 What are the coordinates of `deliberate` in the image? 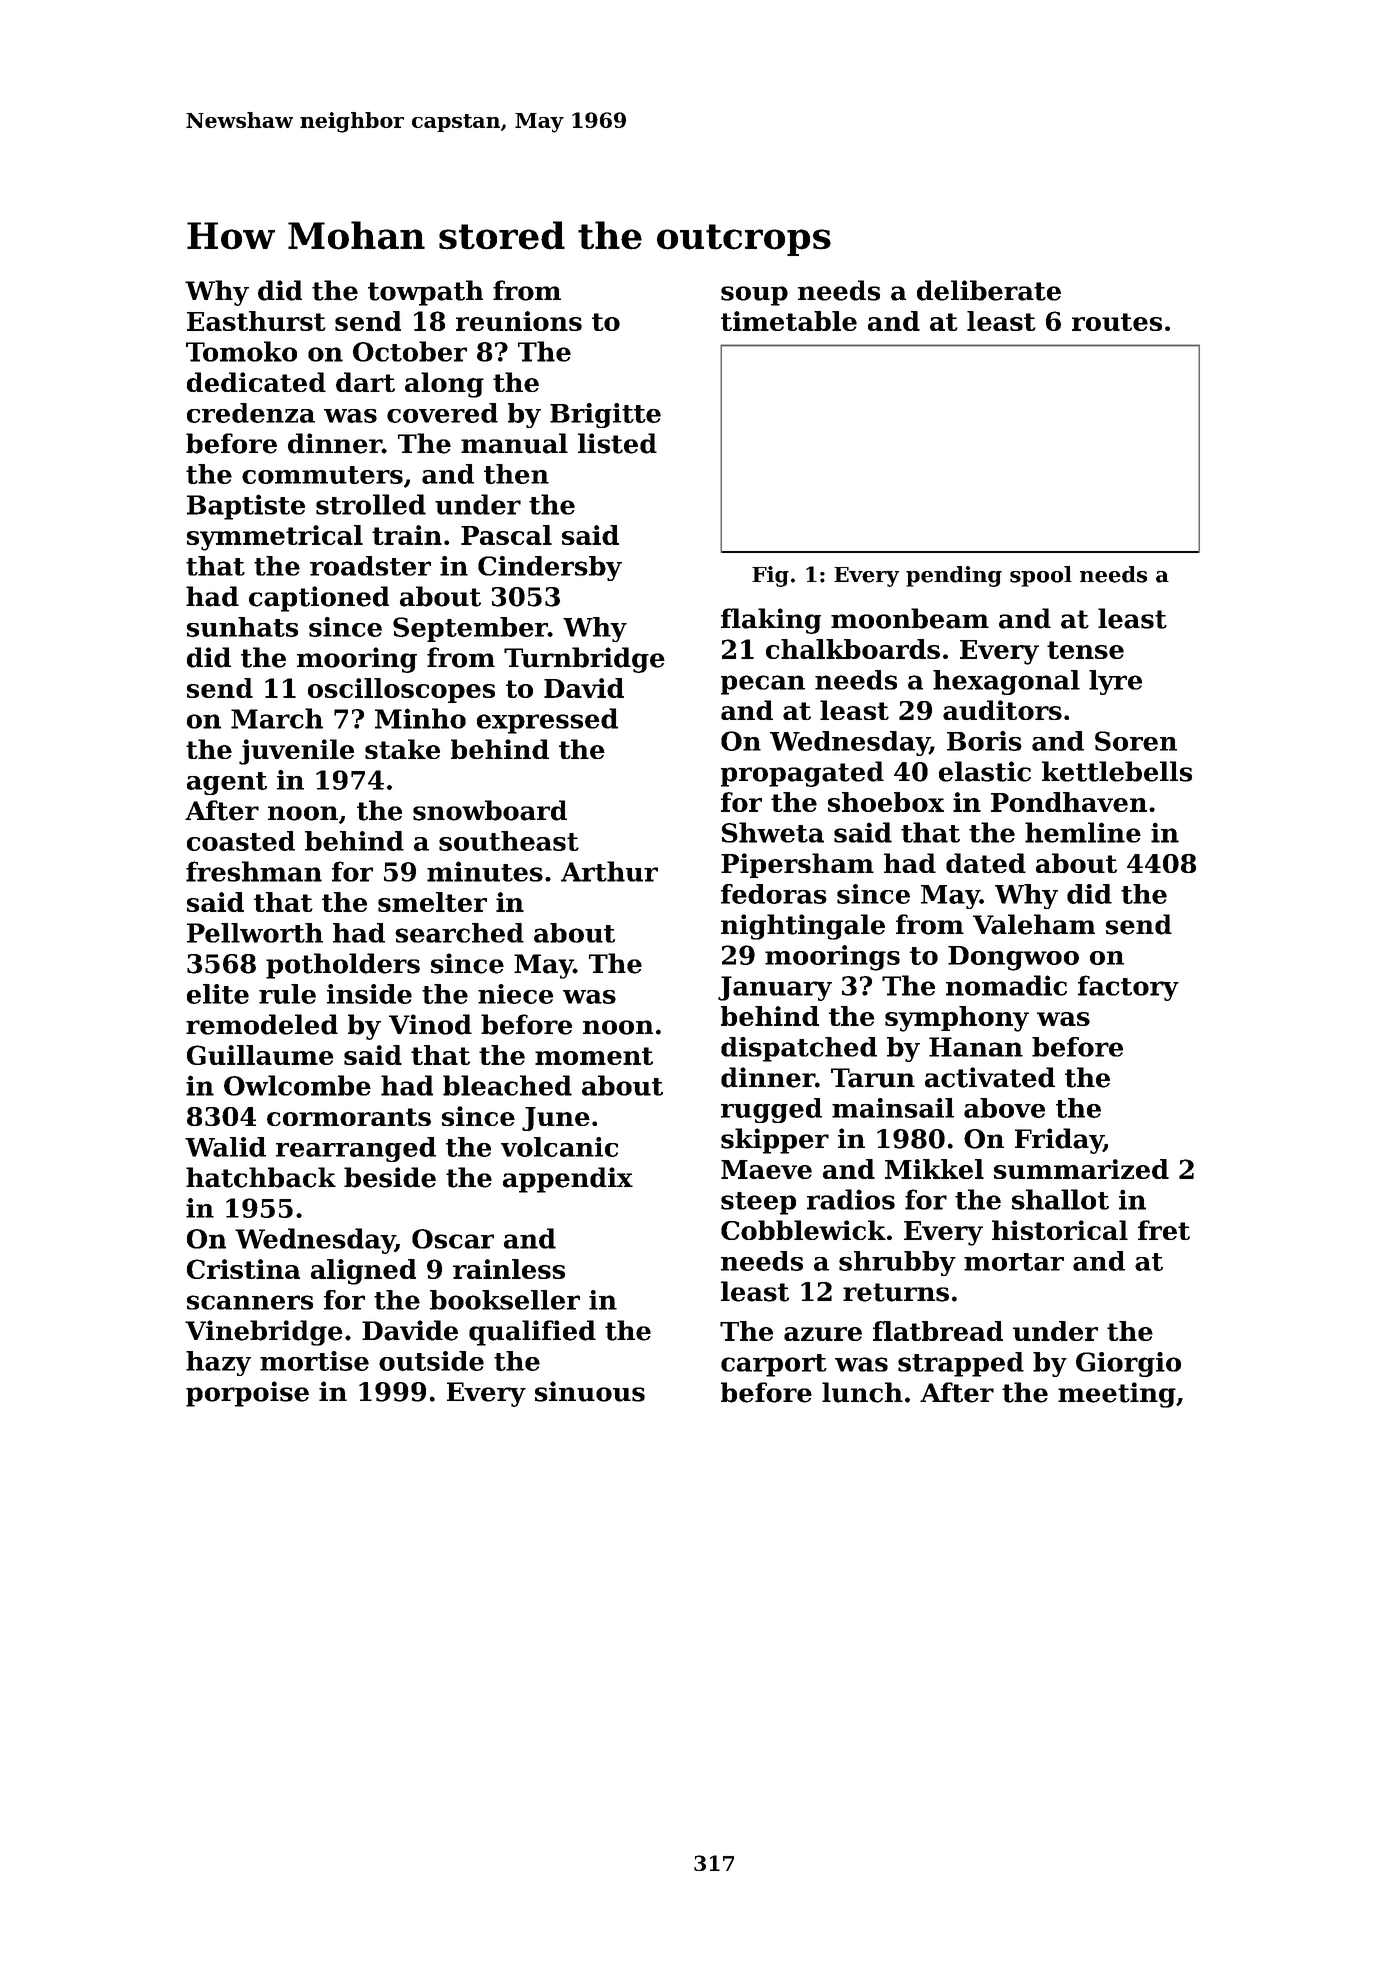 It's located at (989, 290).
